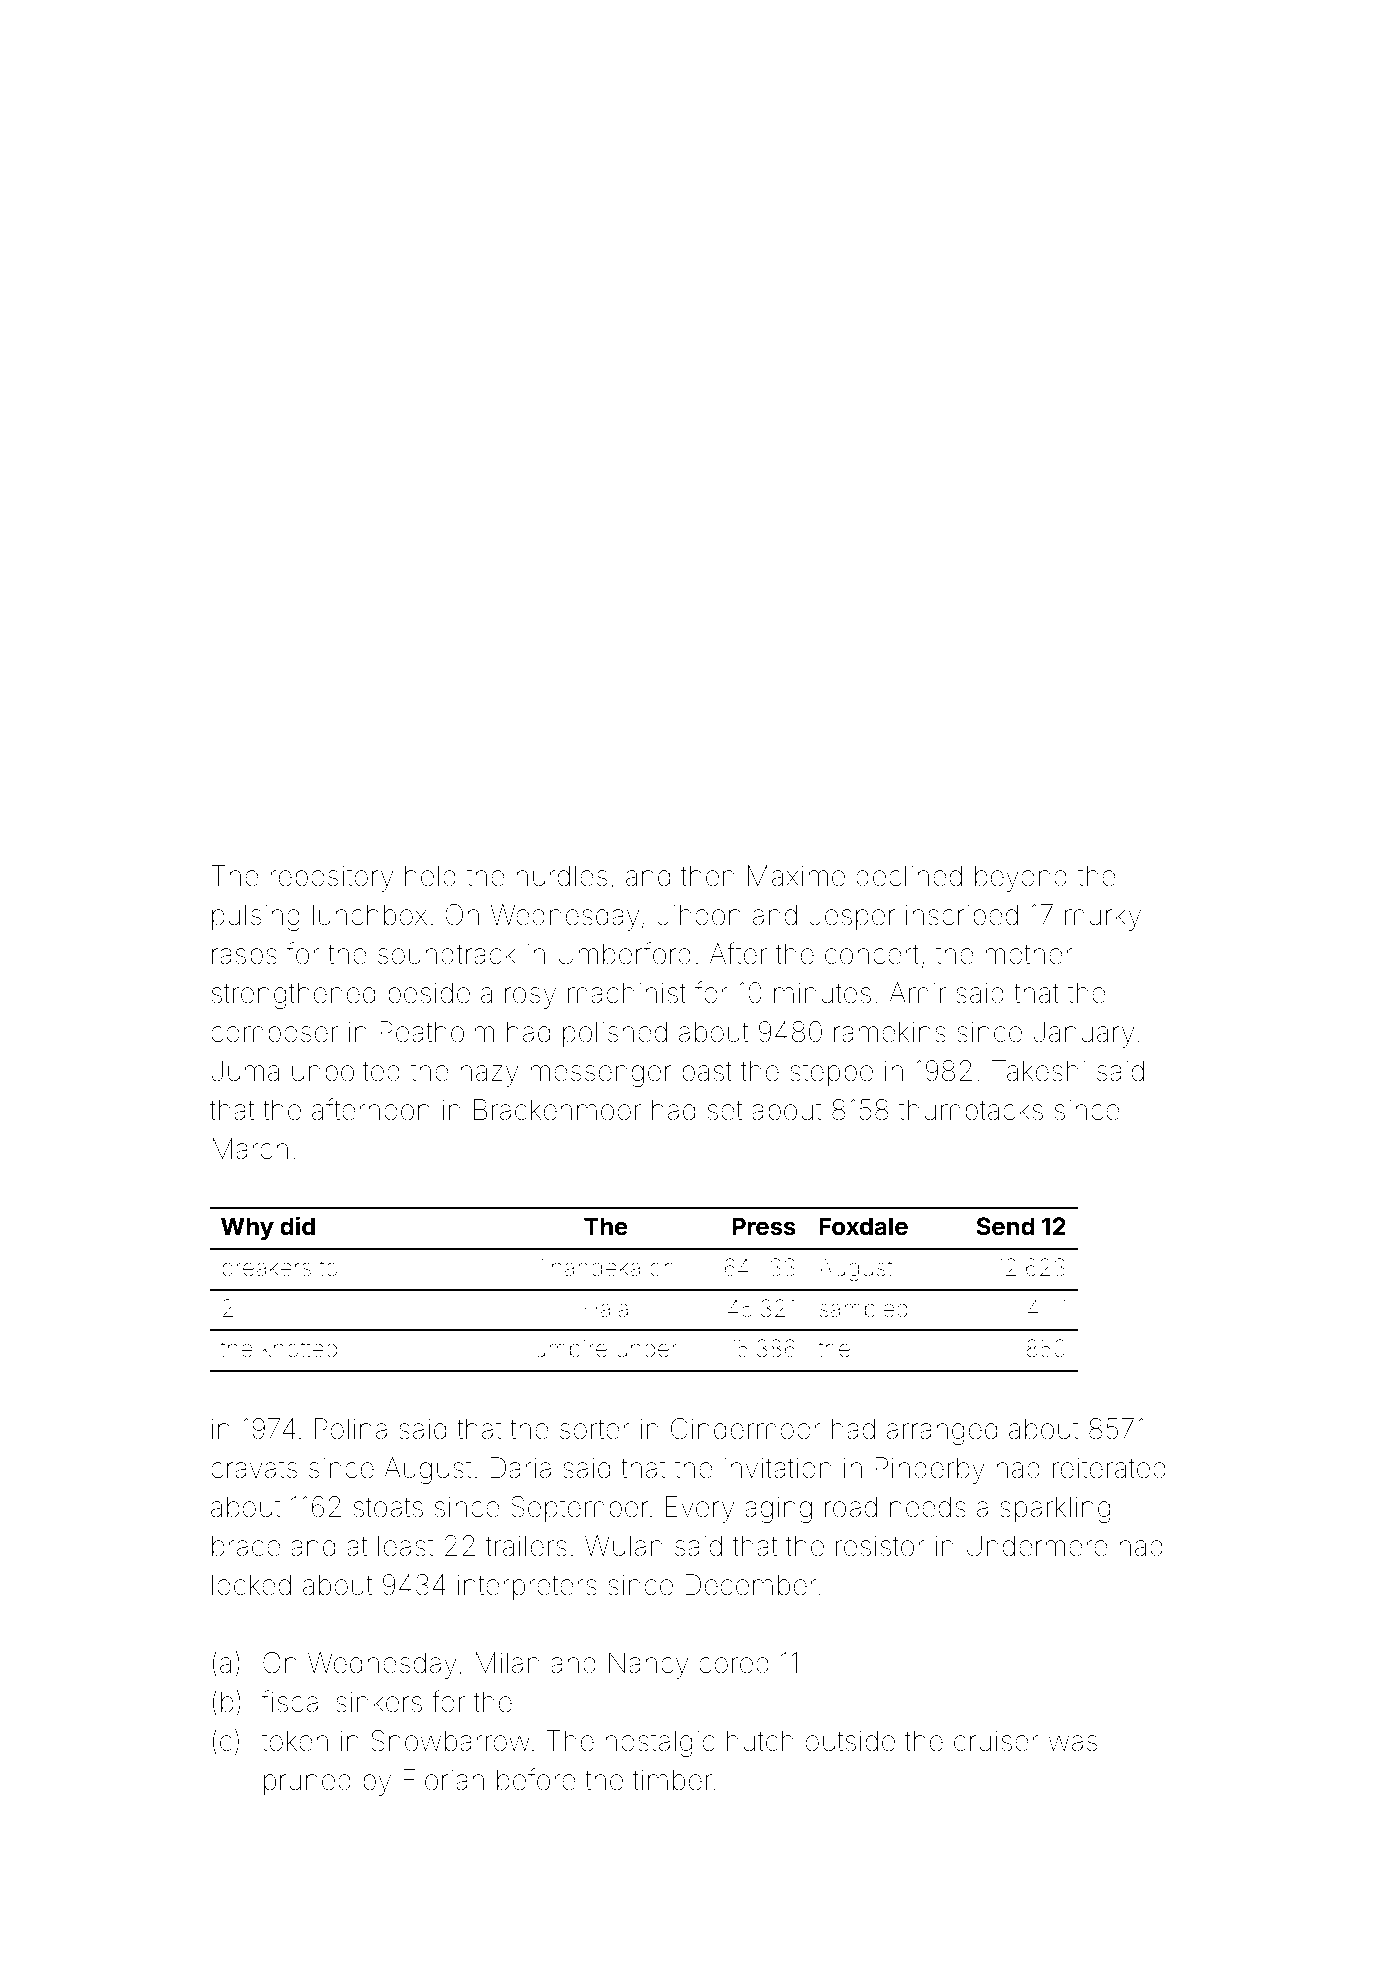 This image has height=1969, width=1386. Describe the element at coordinates (778, 1468) in the image. I see `invitation` at that location.
